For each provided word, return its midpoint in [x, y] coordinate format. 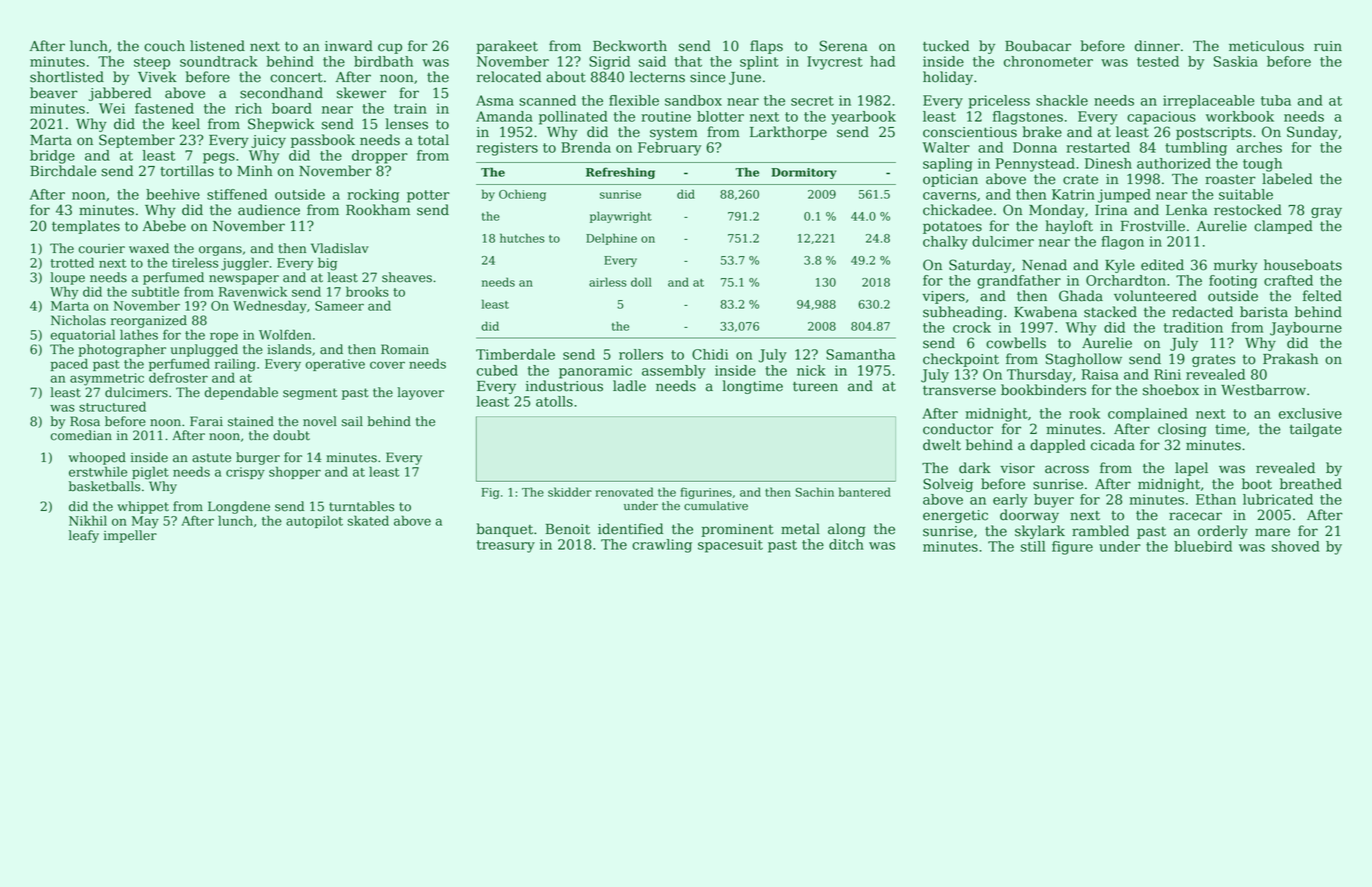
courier [101, 249]
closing [1182, 430]
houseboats [1303, 265]
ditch [846, 544]
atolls [554, 401]
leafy [84, 536]
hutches [522, 238]
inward [349, 46]
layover [420, 393]
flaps [766, 47]
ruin [1328, 46]
